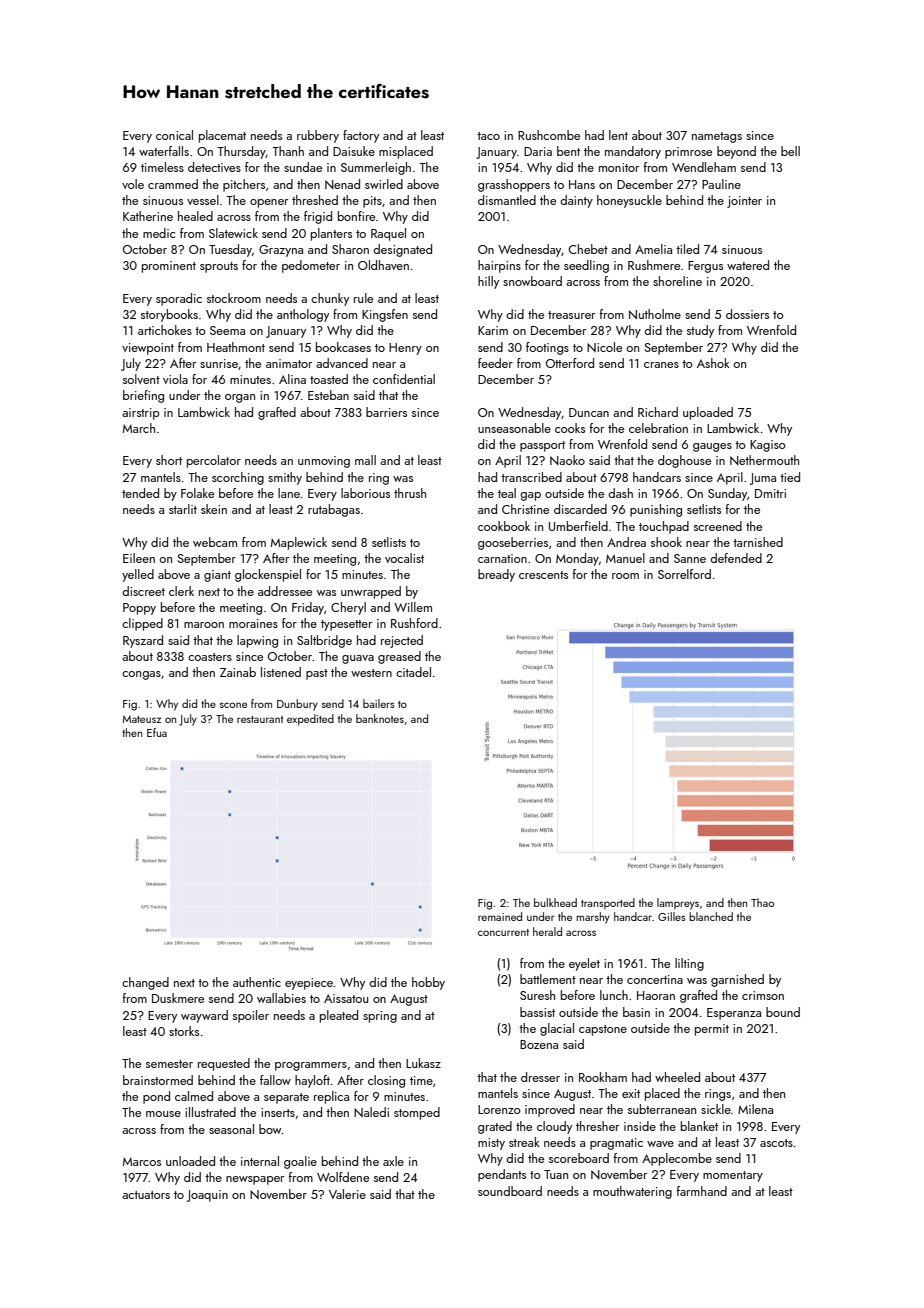 Image resolution: width=924 pixels, height=1308 pixels. I want to click on Daria, so click(538, 151).
